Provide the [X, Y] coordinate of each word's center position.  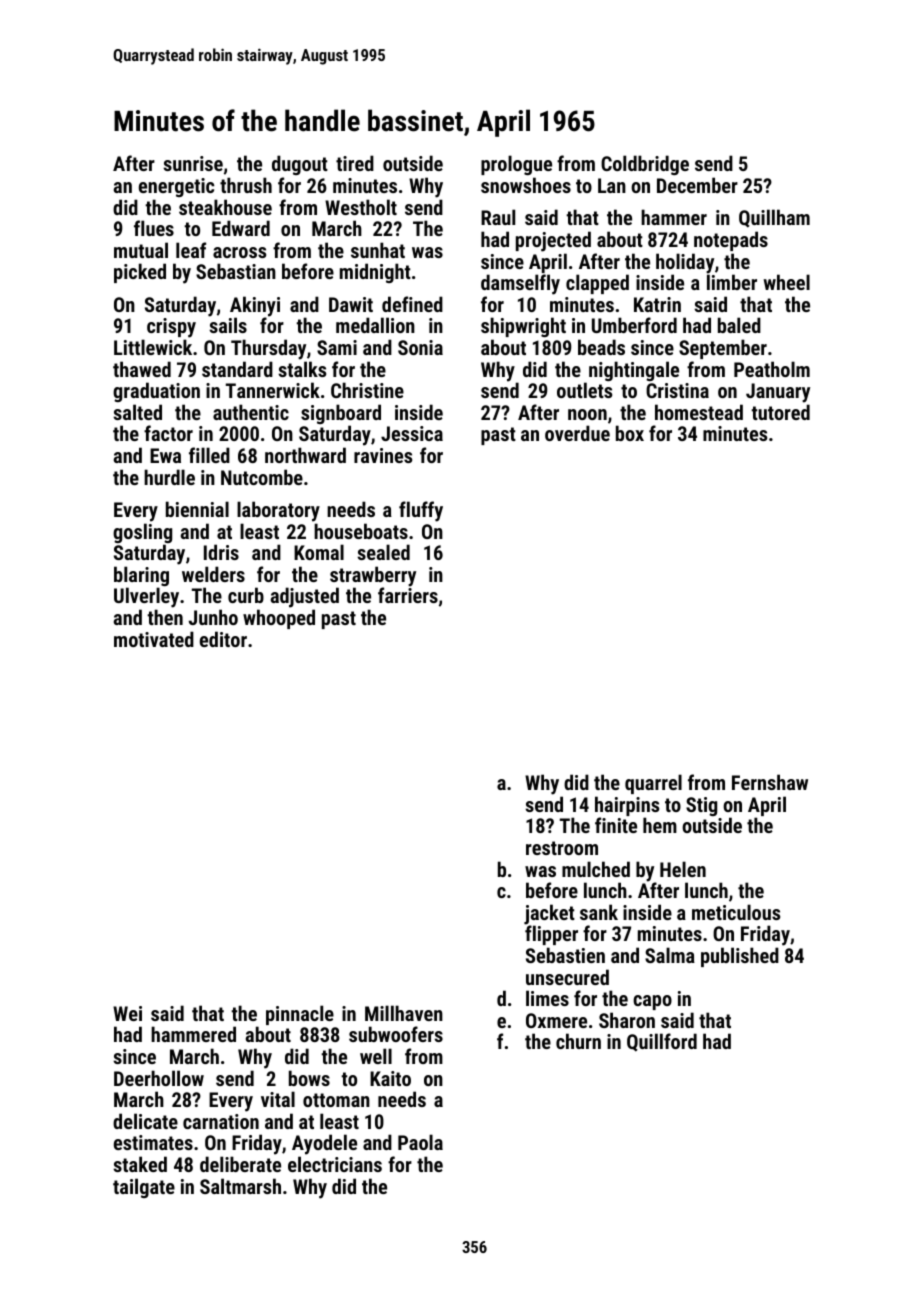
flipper [551, 935]
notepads [731, 241]
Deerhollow [159, 1078]
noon [587, 414]
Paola [420, 1142]
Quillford [662, 1042]
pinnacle [300, 1015]
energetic [176, 187]
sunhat [378, 250]
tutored [780, 412]
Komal [319, 552]
